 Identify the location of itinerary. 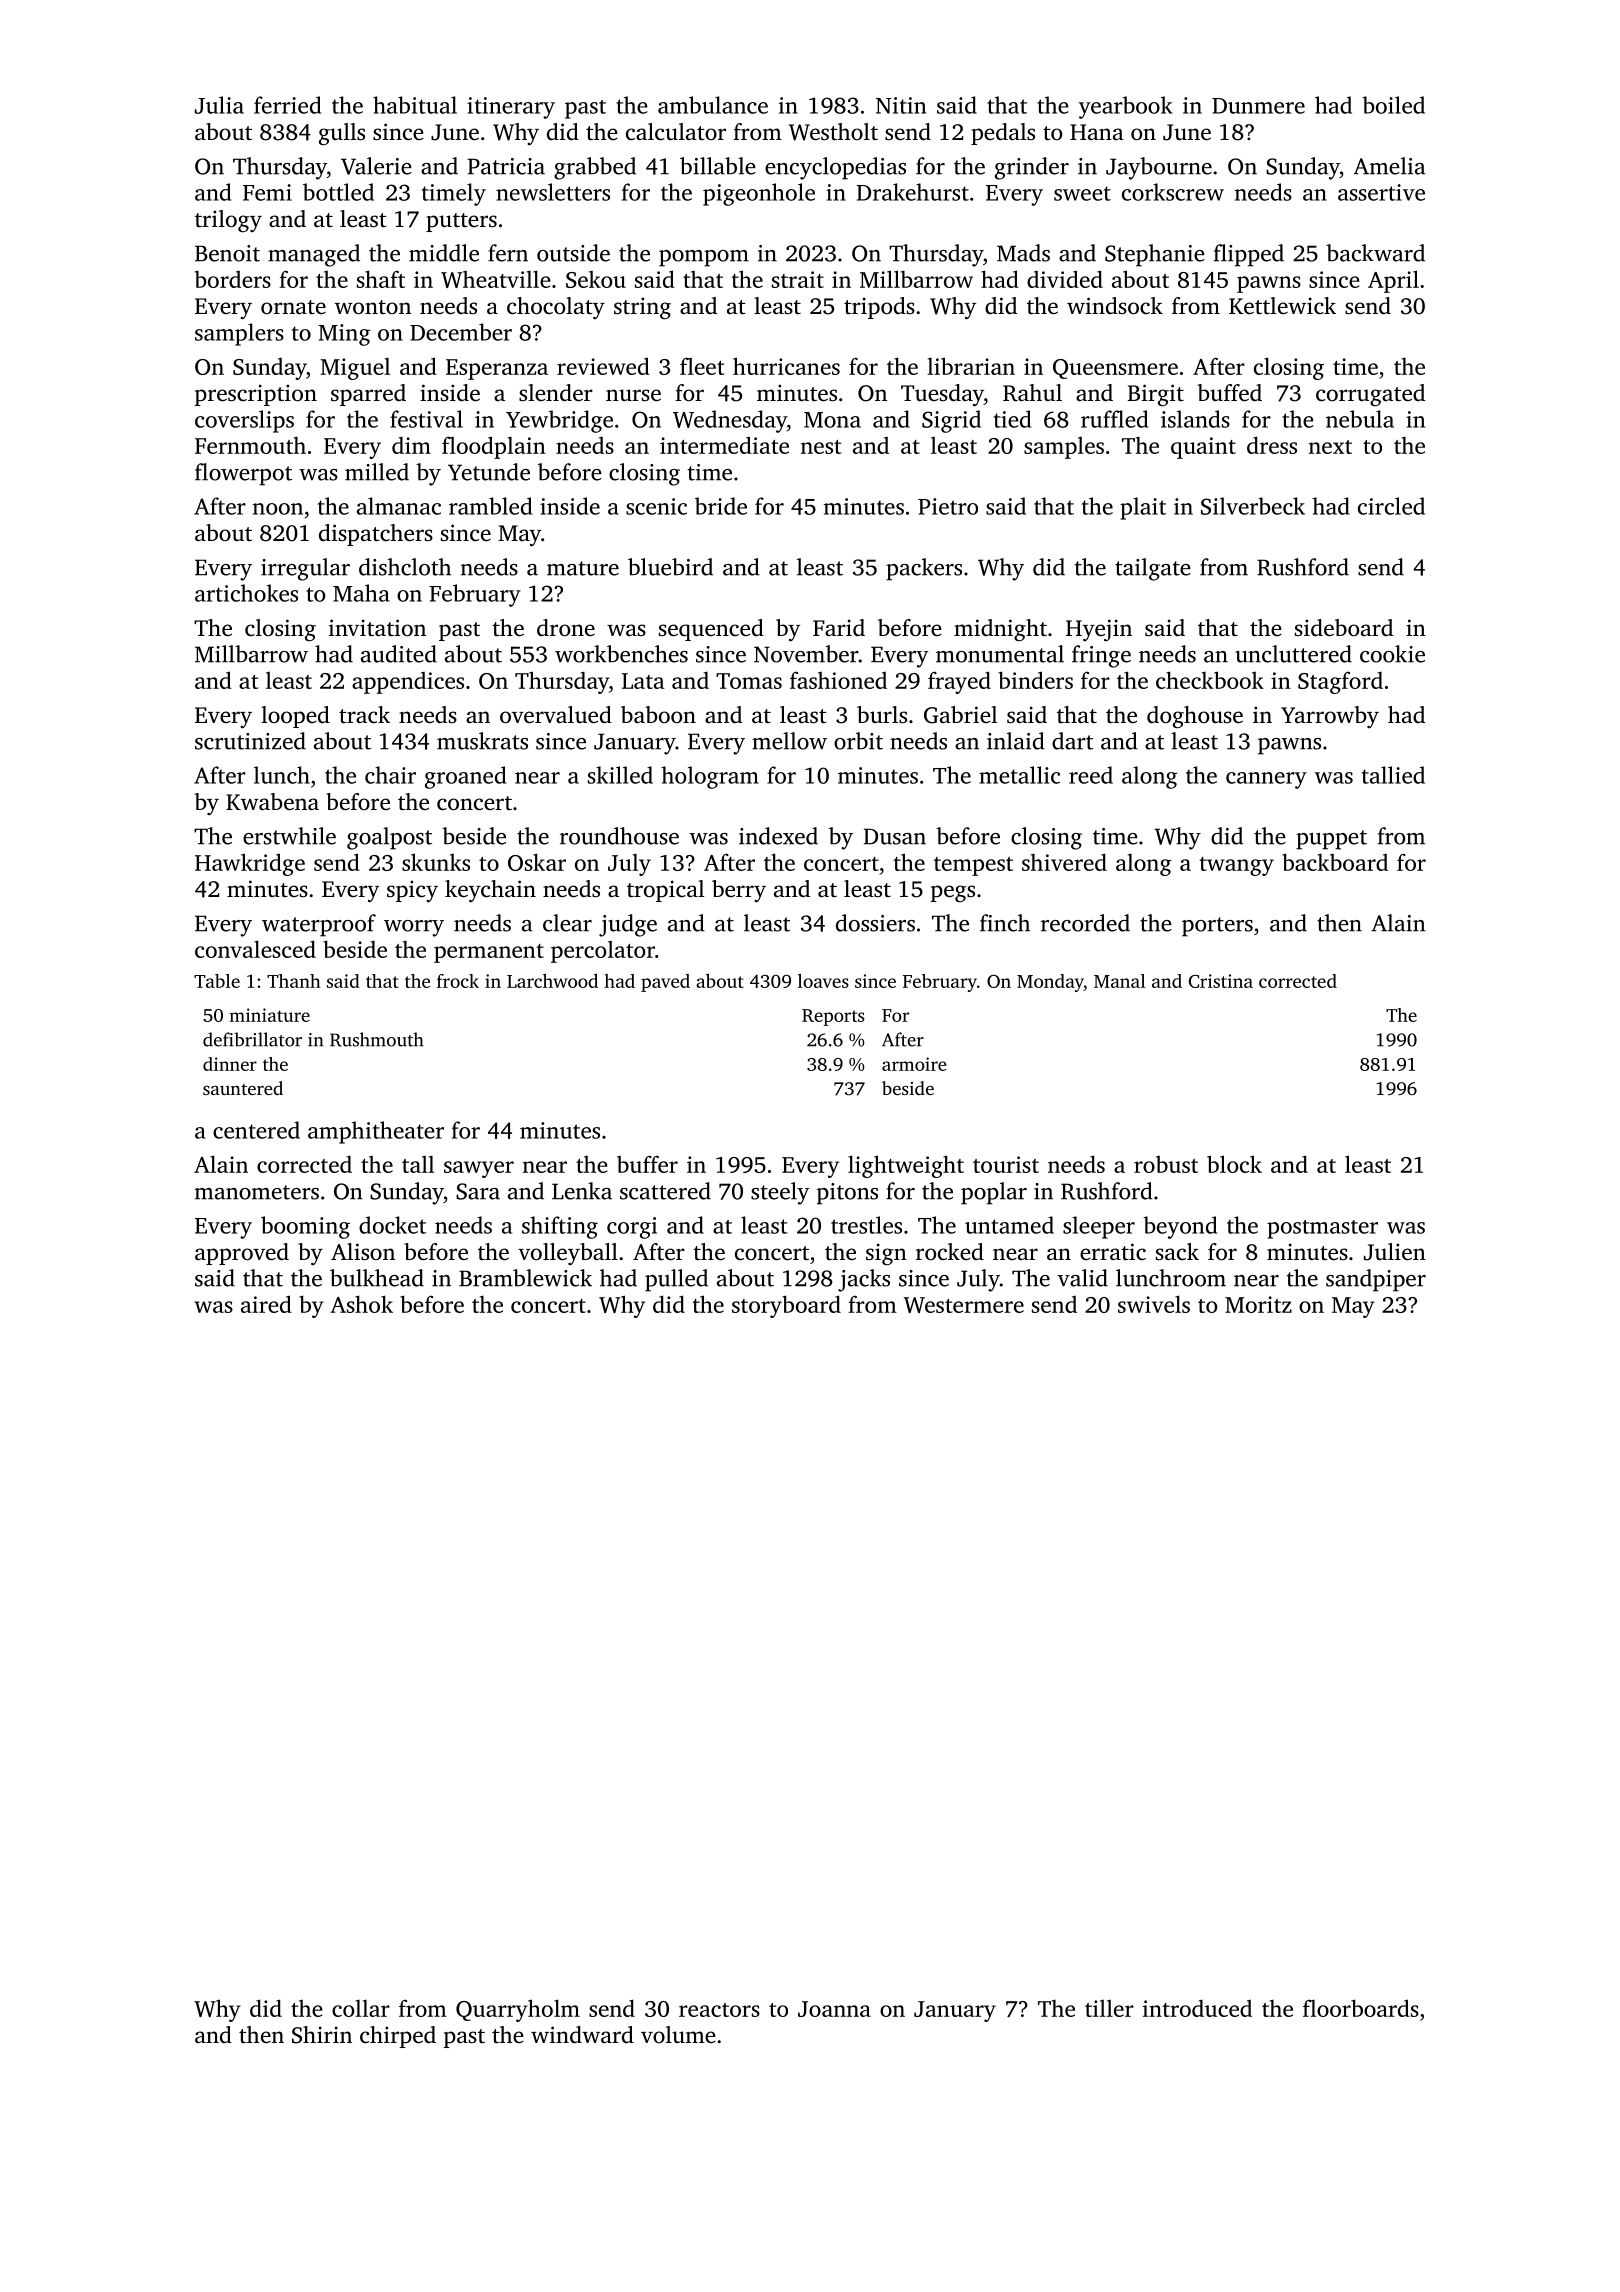
(511, 108).
